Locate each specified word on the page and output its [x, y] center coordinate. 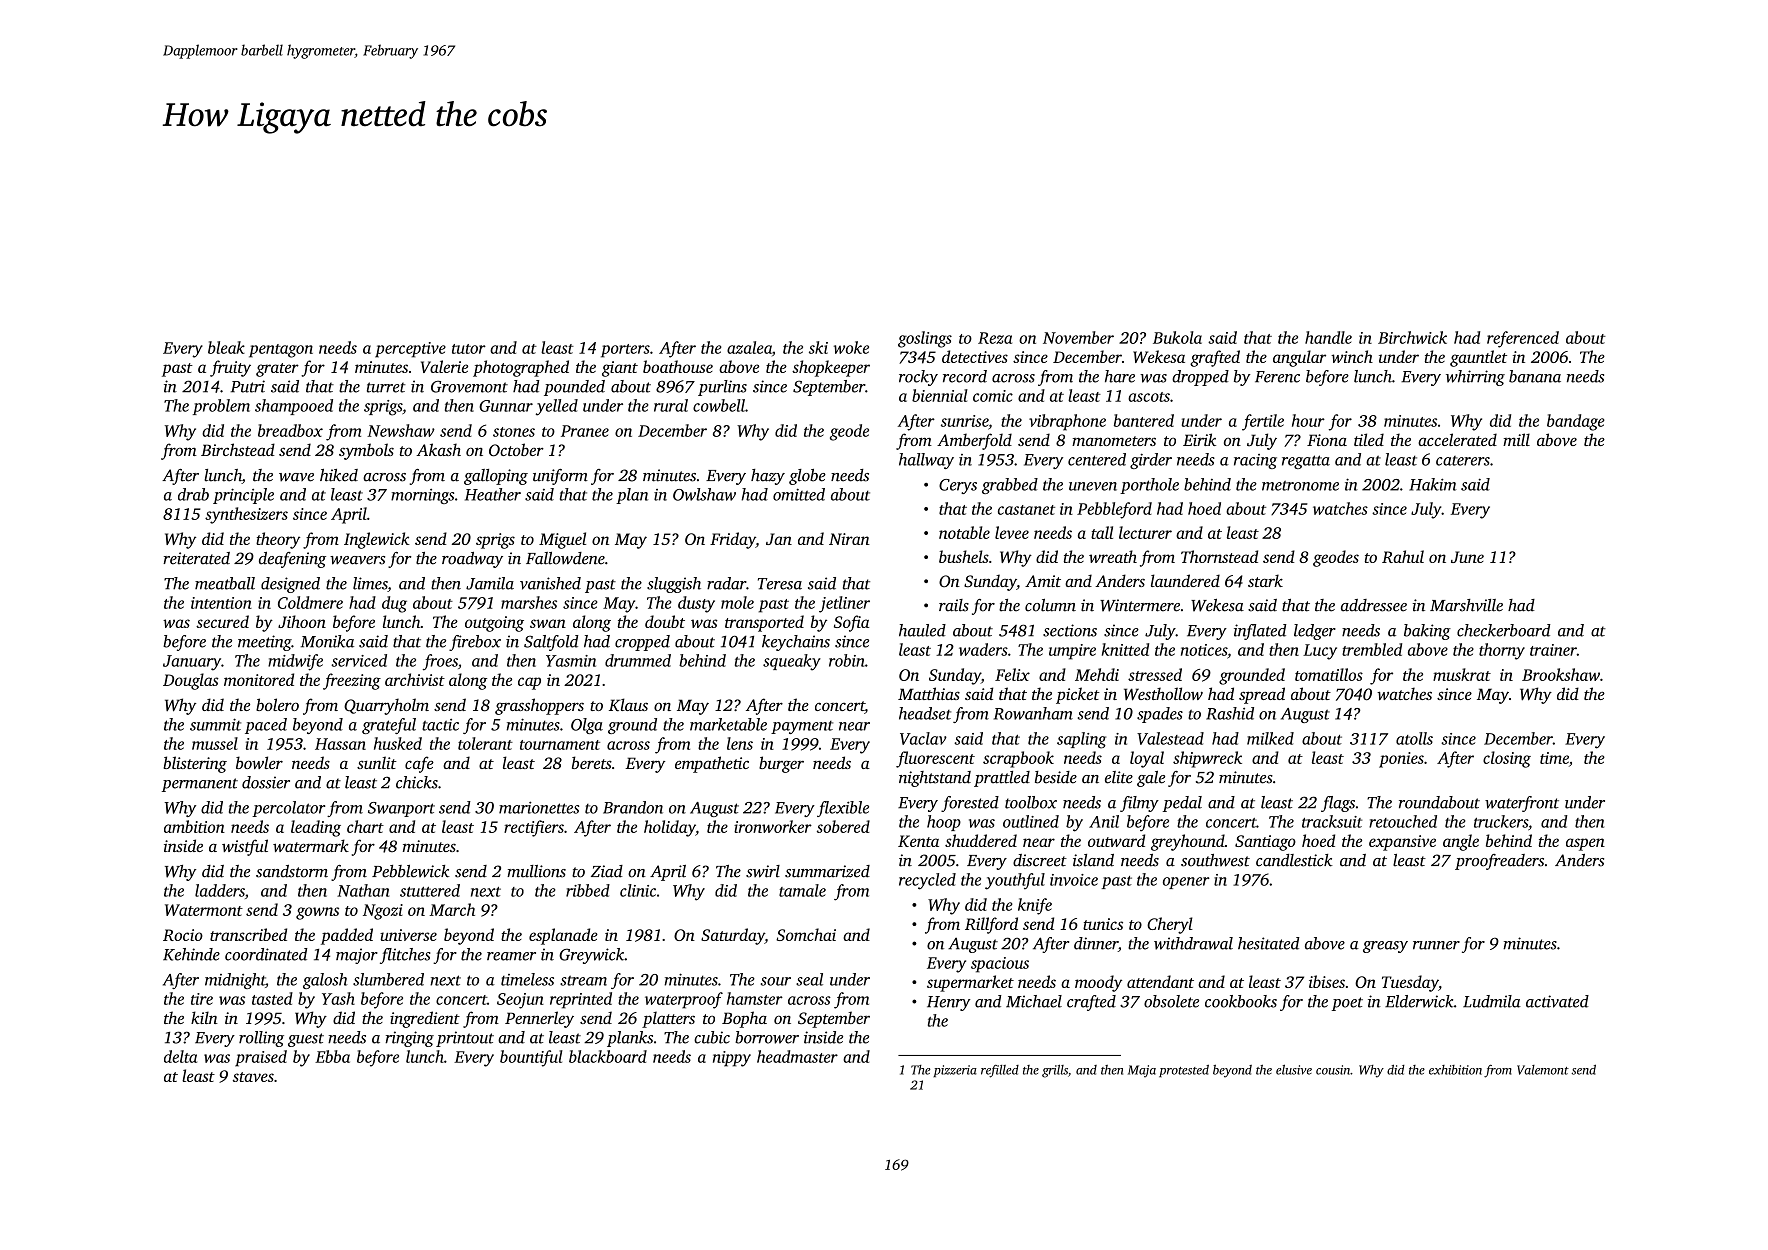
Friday [733, 540]
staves [253, 1077]
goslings [925, 339]
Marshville [1466, 605]
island [1093, 860]
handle [1328, 337]
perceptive [410, 350]
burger [781, 764]
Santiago [1265, 843]
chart [365, 826]
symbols [366, 451]
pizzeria [955, 1071]
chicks [417, 782]
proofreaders [1499, 862]
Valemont [1543, 1070]
